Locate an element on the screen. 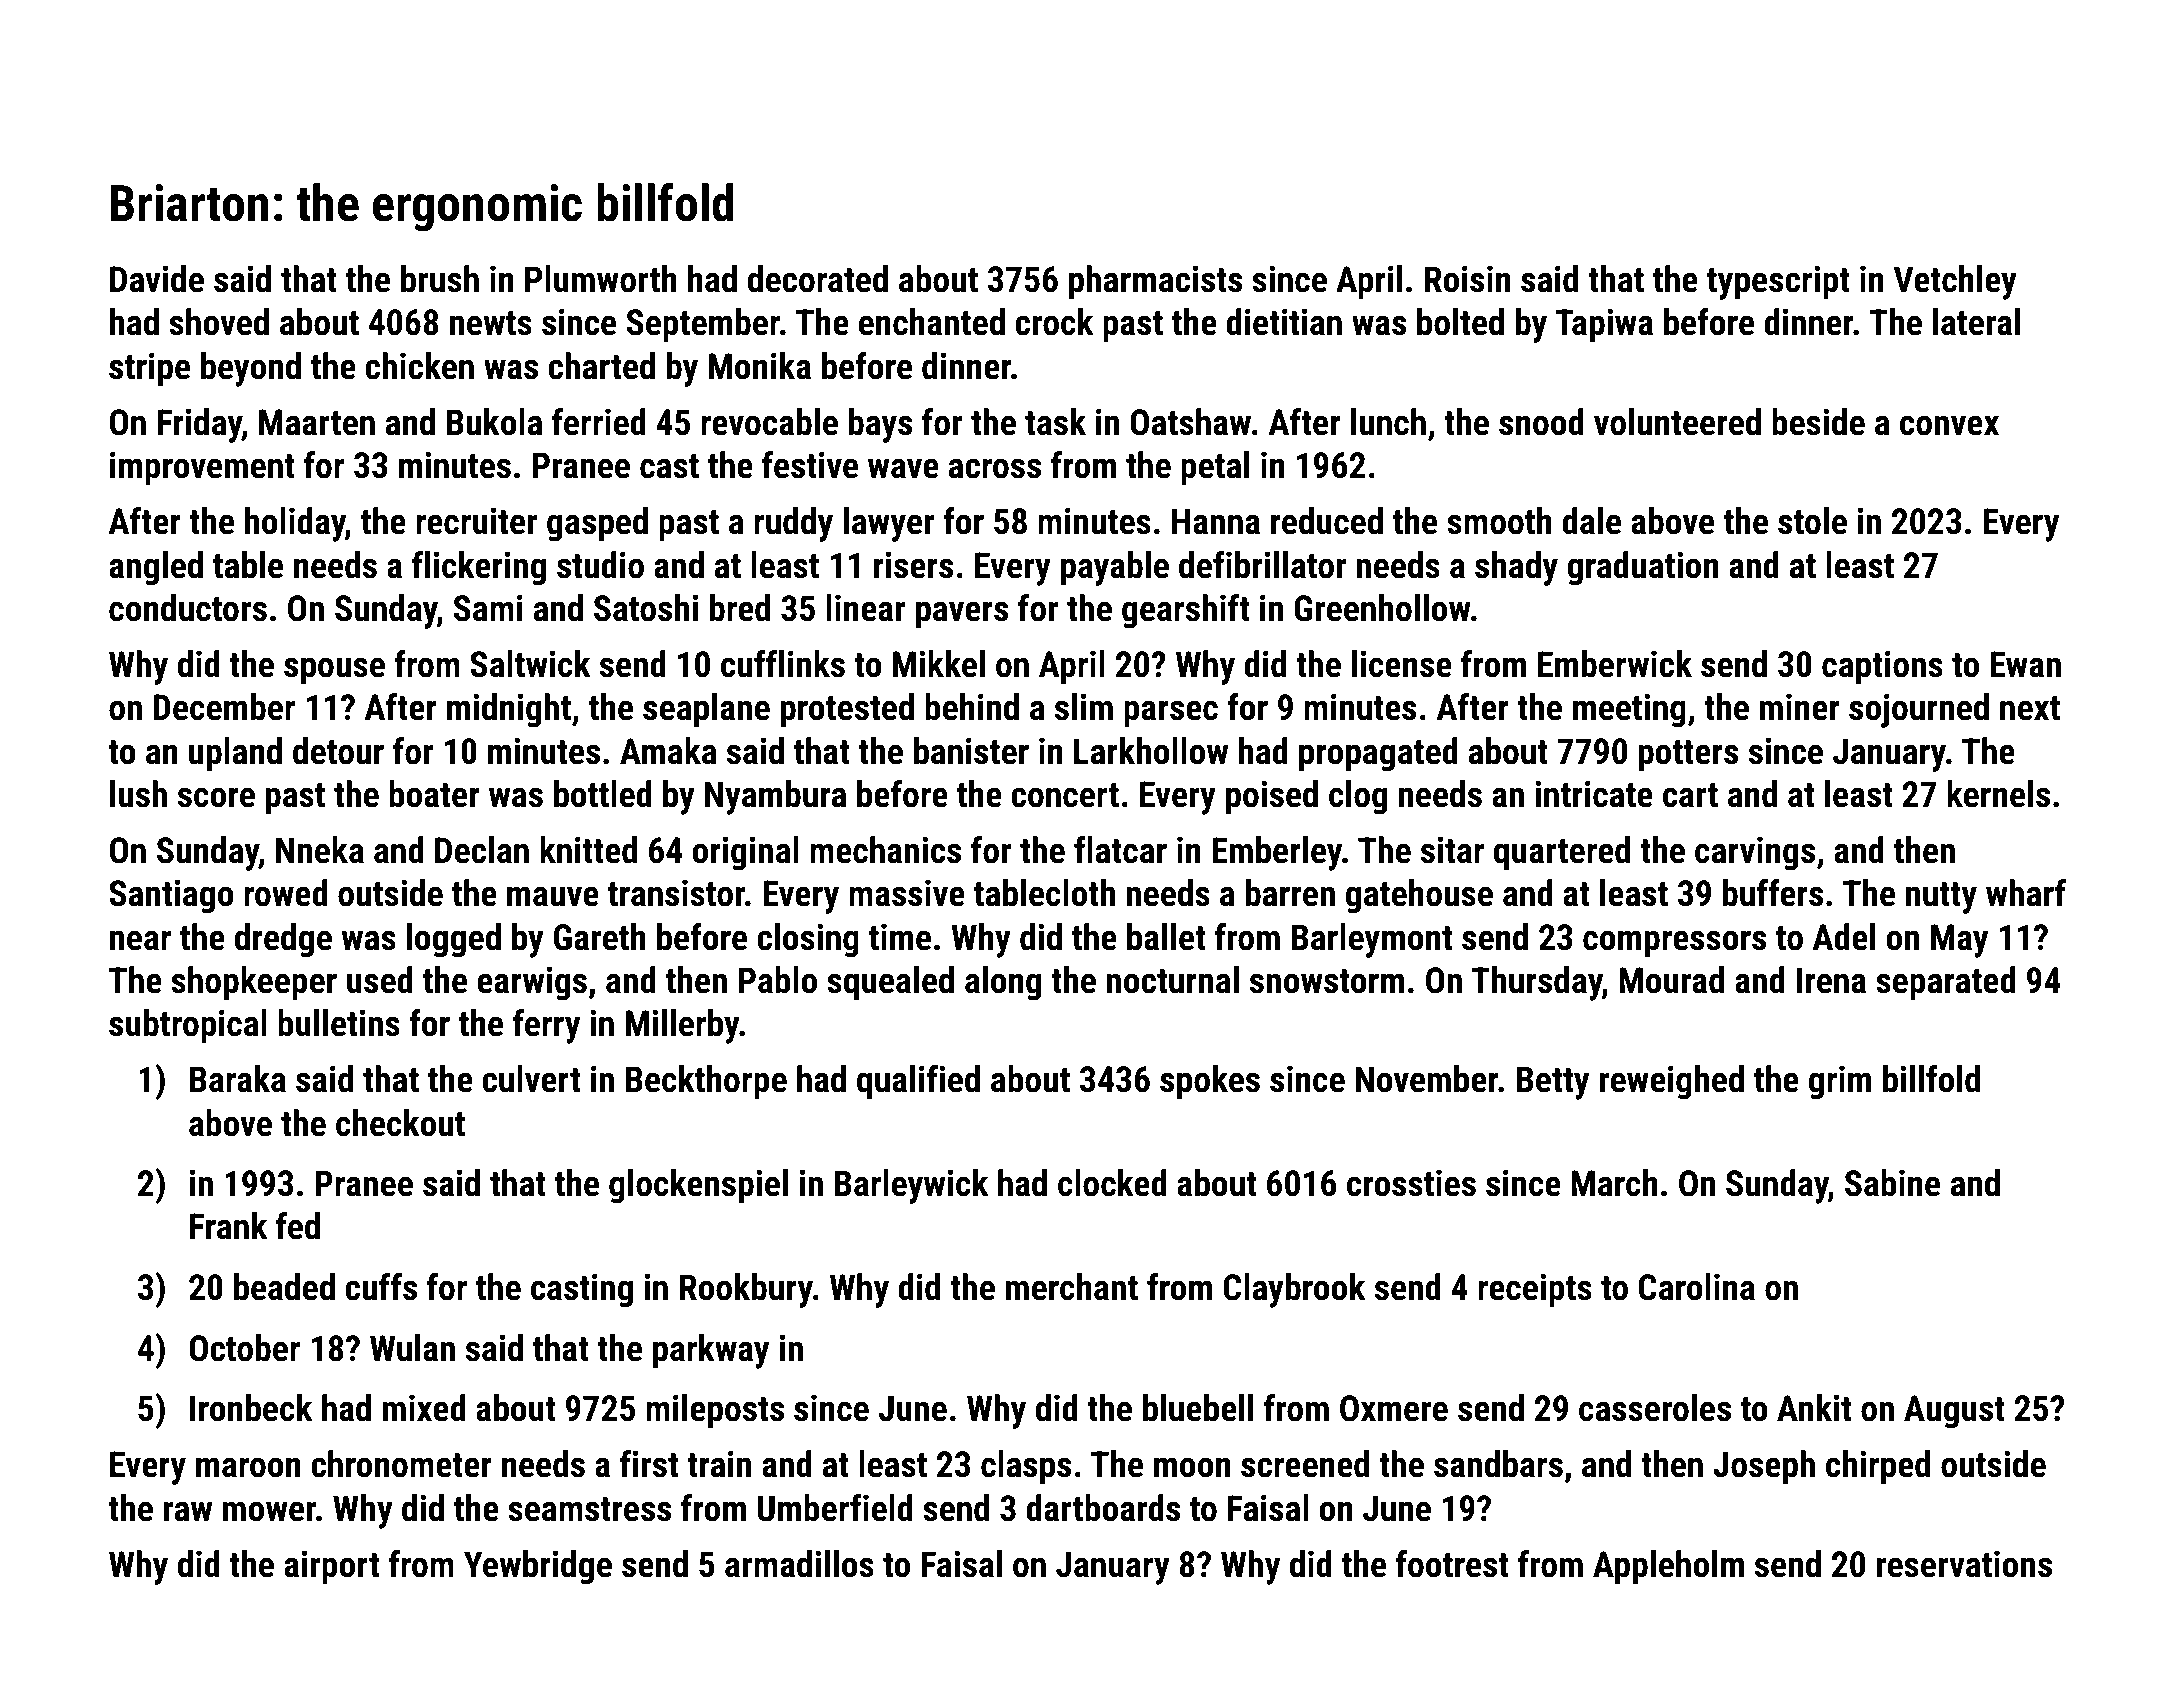  lateral is located at coordinates (1976, 322).
